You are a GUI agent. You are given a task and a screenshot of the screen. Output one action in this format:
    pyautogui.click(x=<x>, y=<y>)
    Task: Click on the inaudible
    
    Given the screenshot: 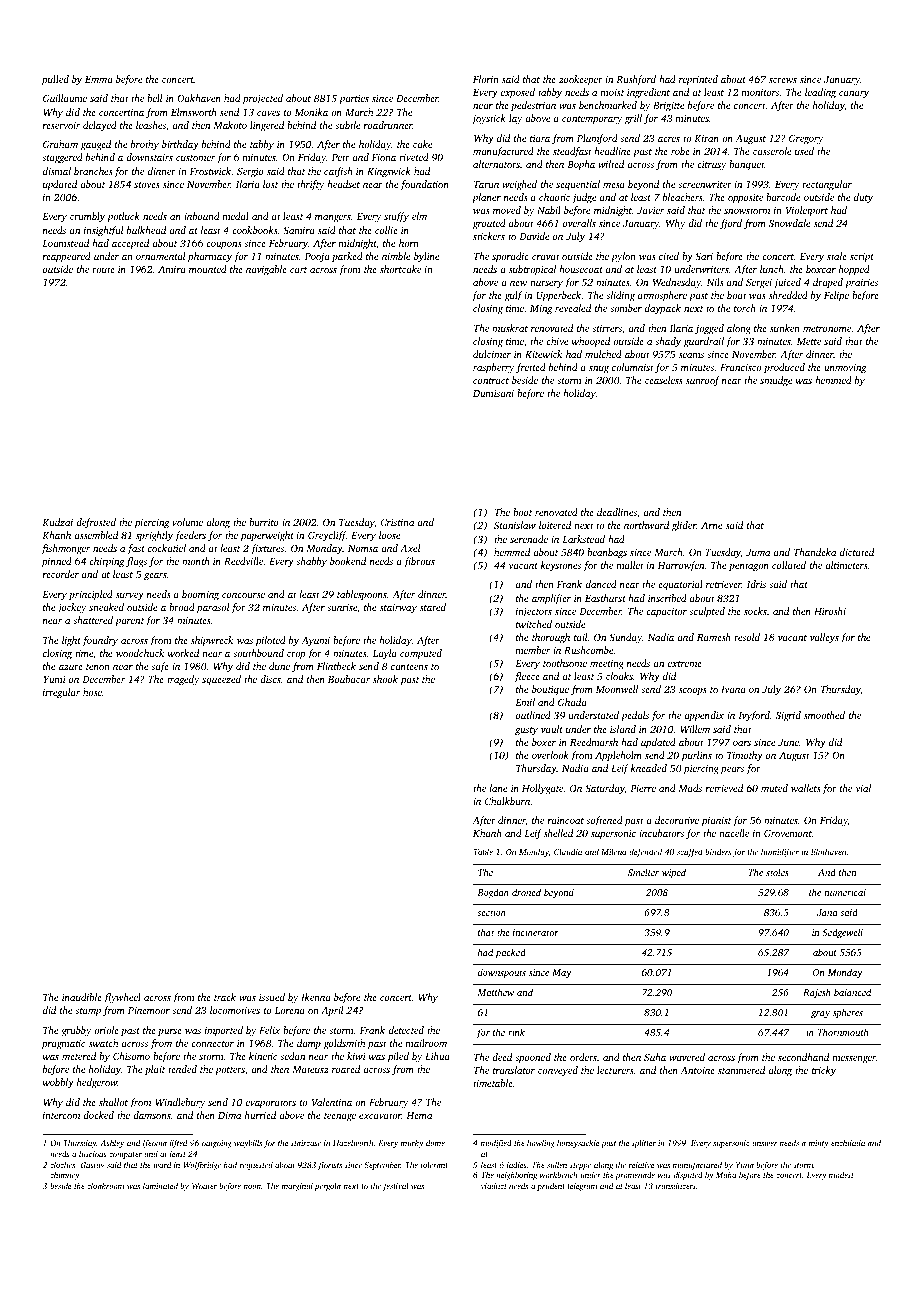 What is the action you would take?
    pyautogui.click(x=82, y=997)
